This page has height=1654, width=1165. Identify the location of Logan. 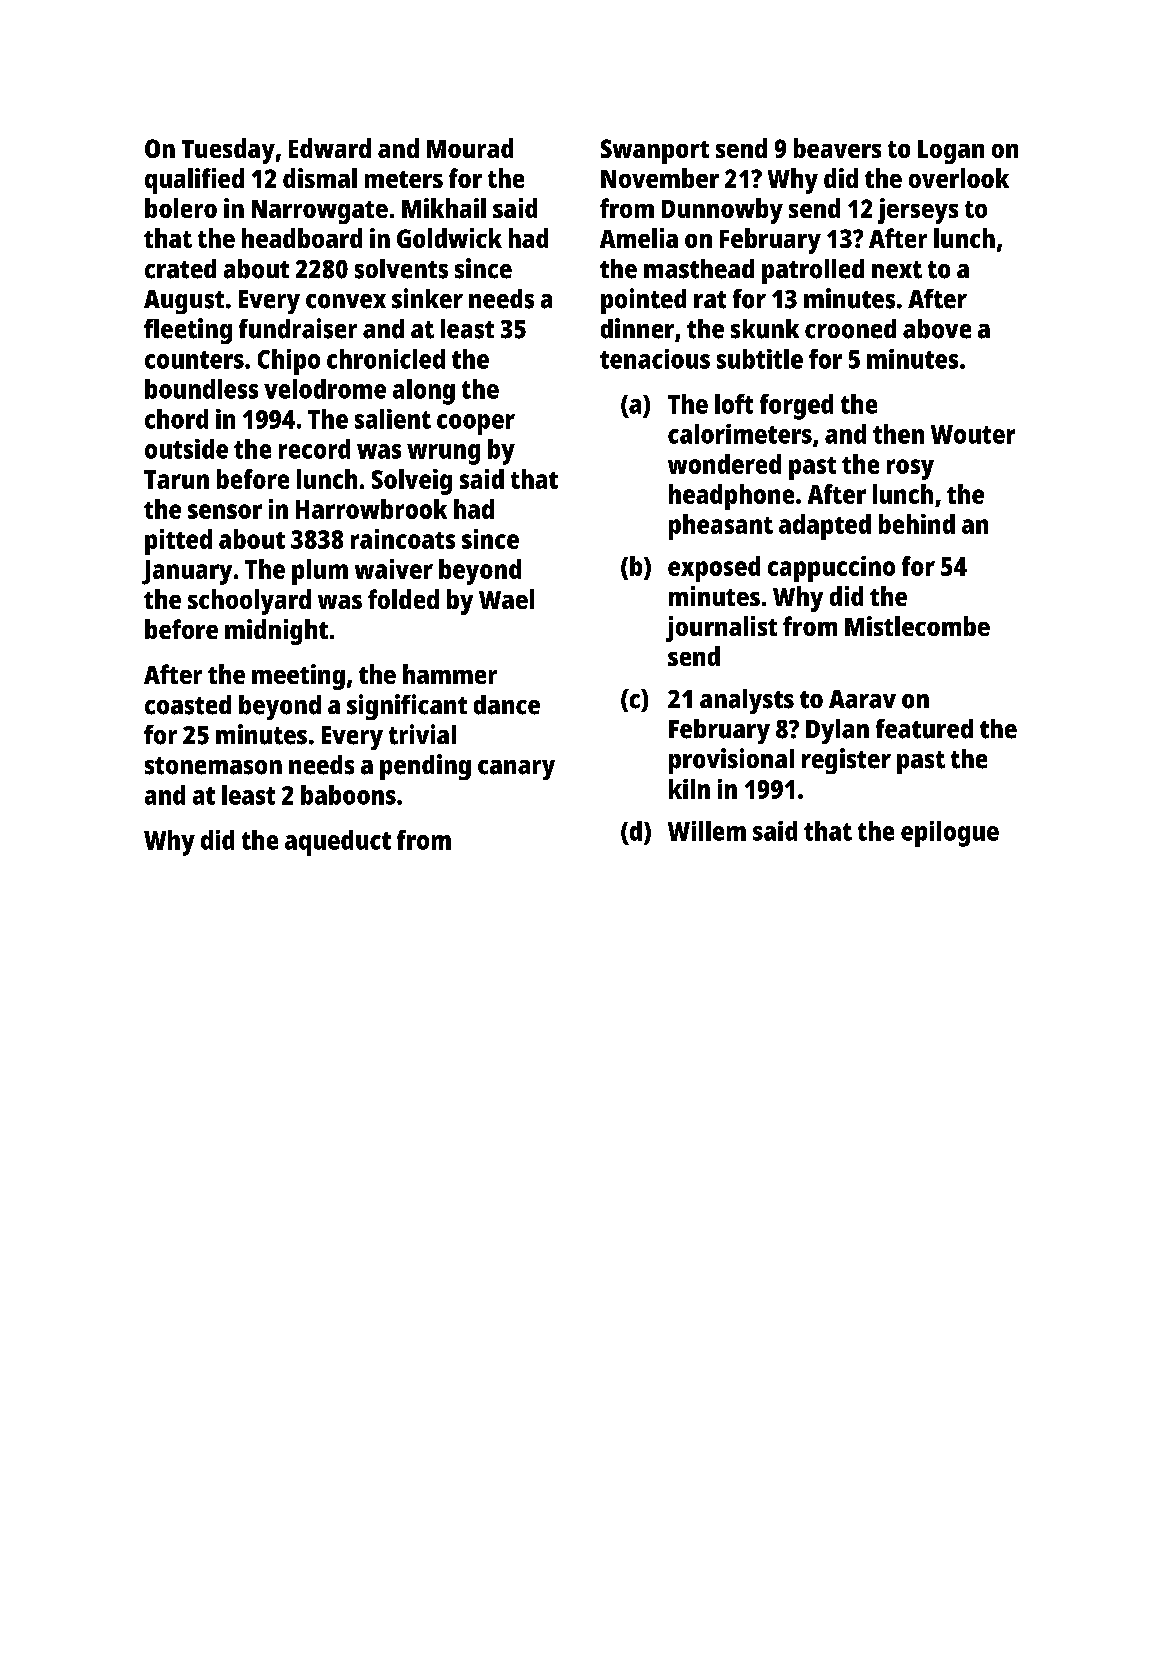
(951, 152).
